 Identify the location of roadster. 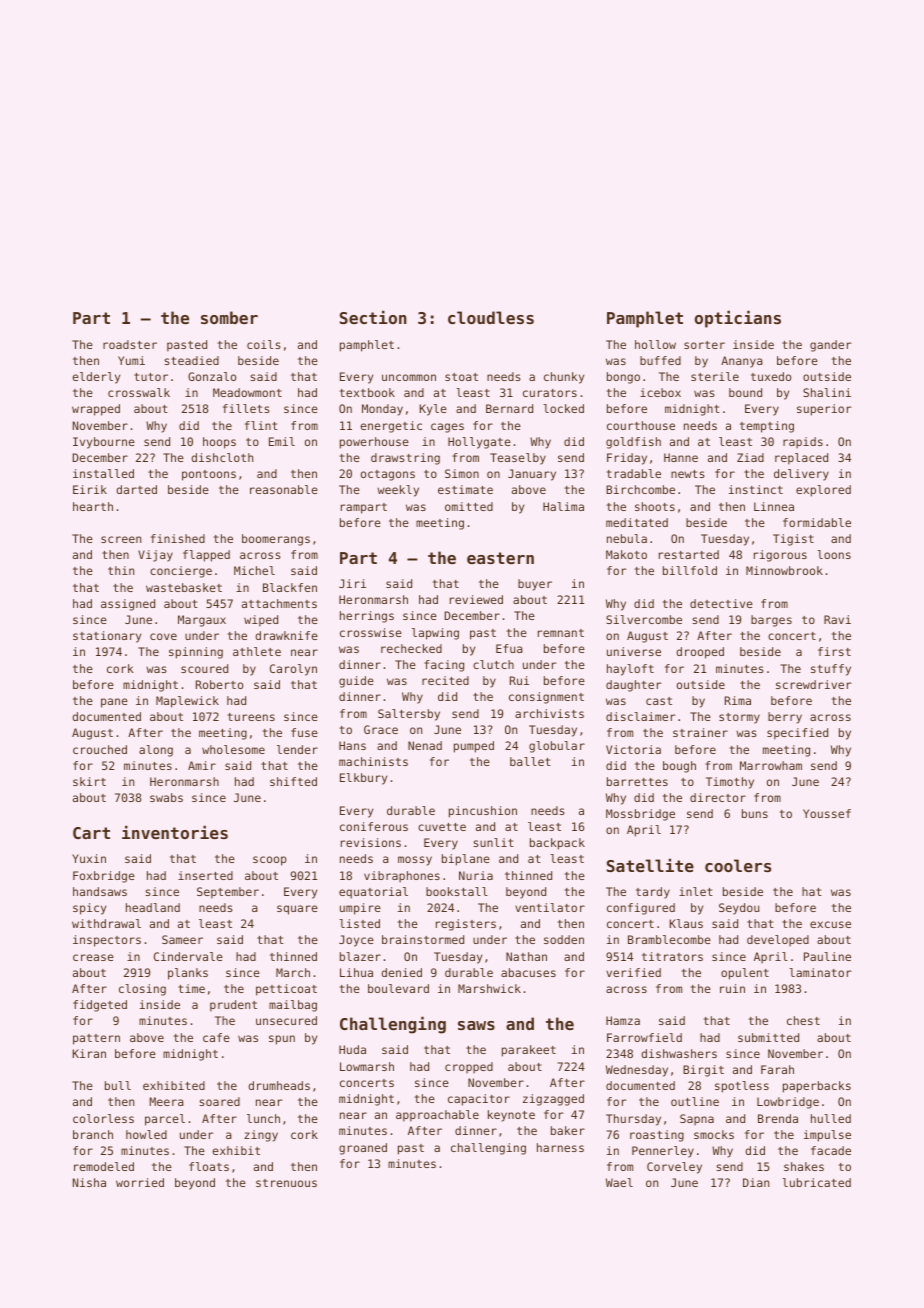
(130, 344).
